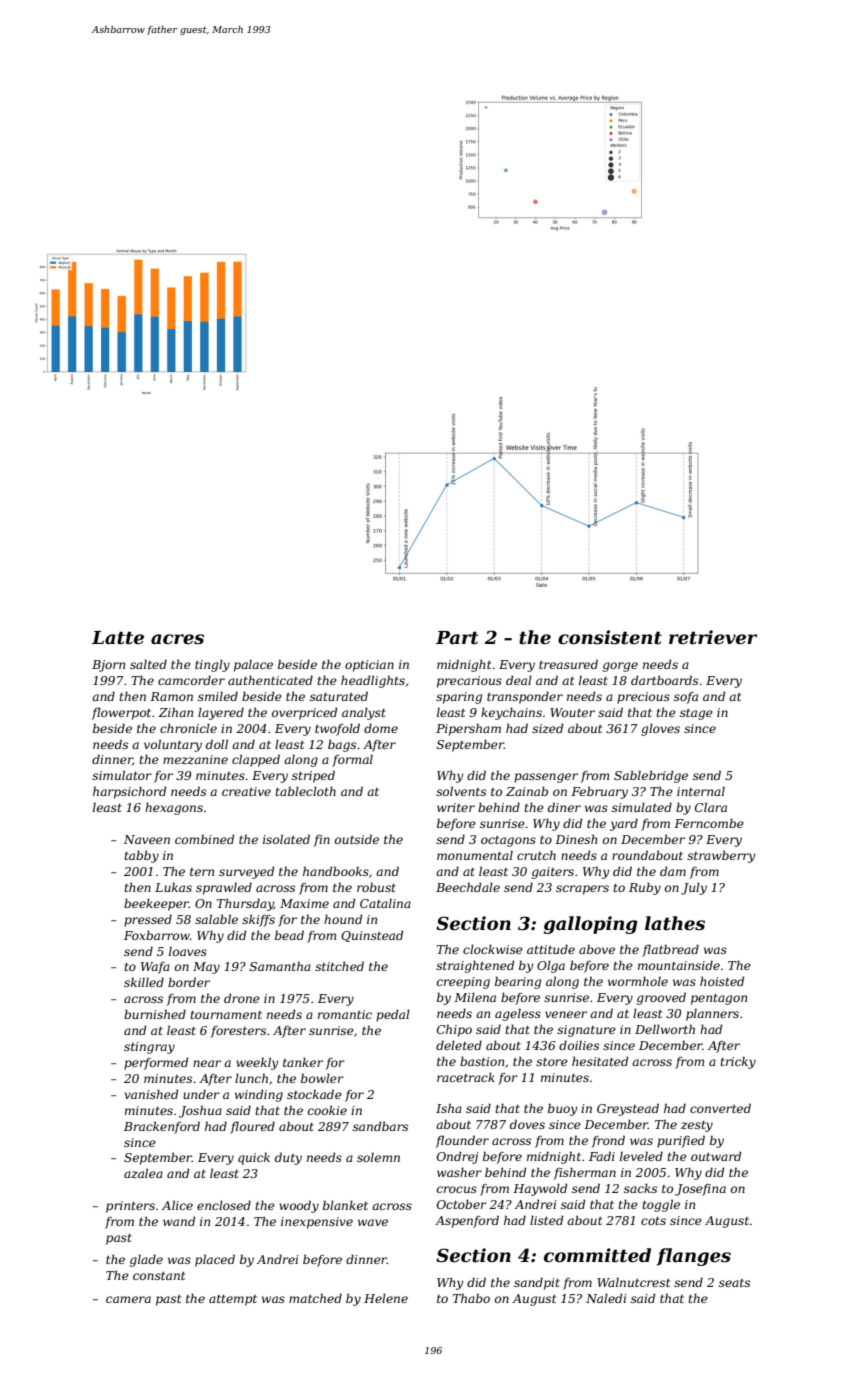 The height and width of the screenshot is (1400, 849). I want to click on attempt, so click(233, 1300).
